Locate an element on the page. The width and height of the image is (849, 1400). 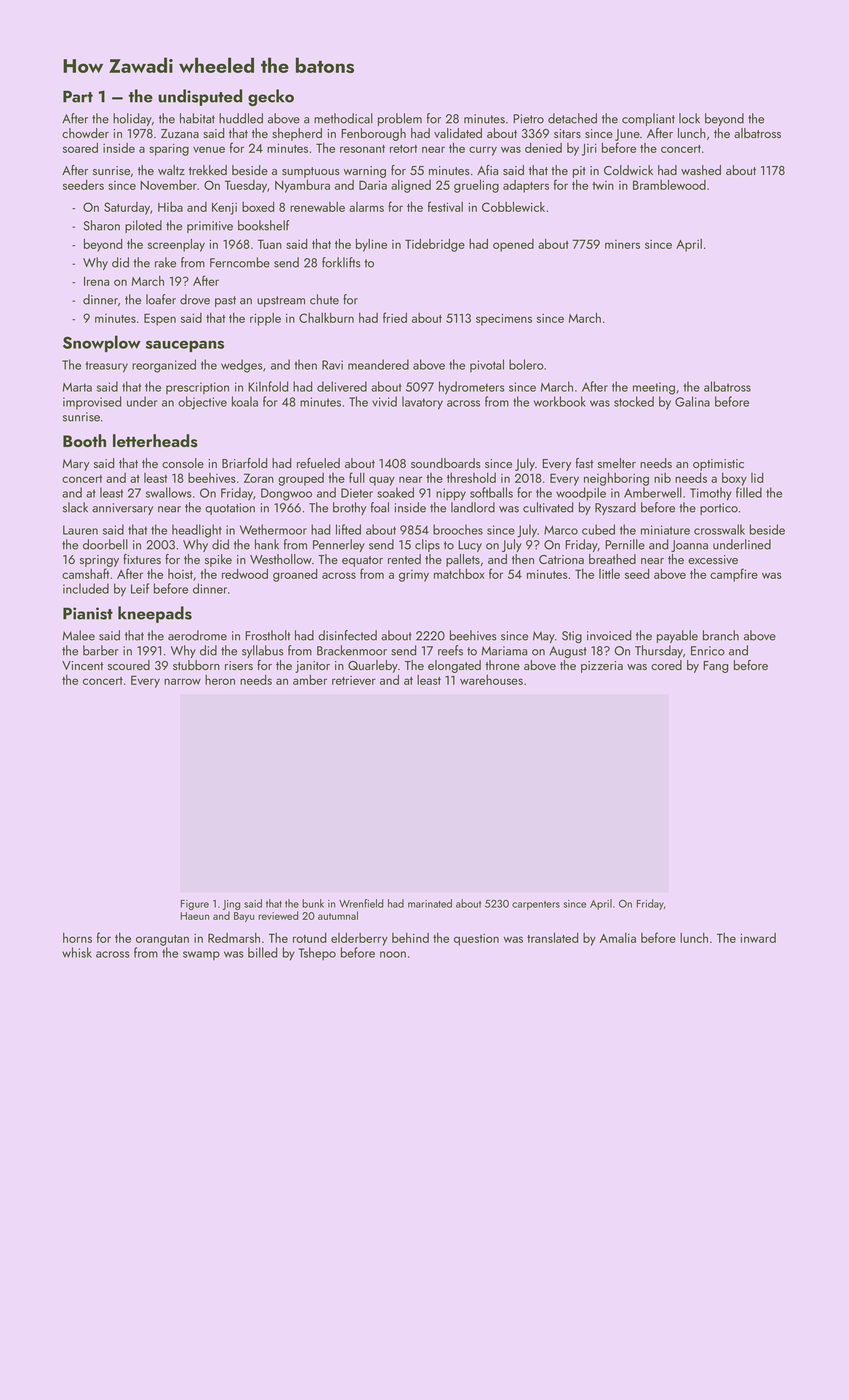
Jing is located at coordinates (231, 905).
